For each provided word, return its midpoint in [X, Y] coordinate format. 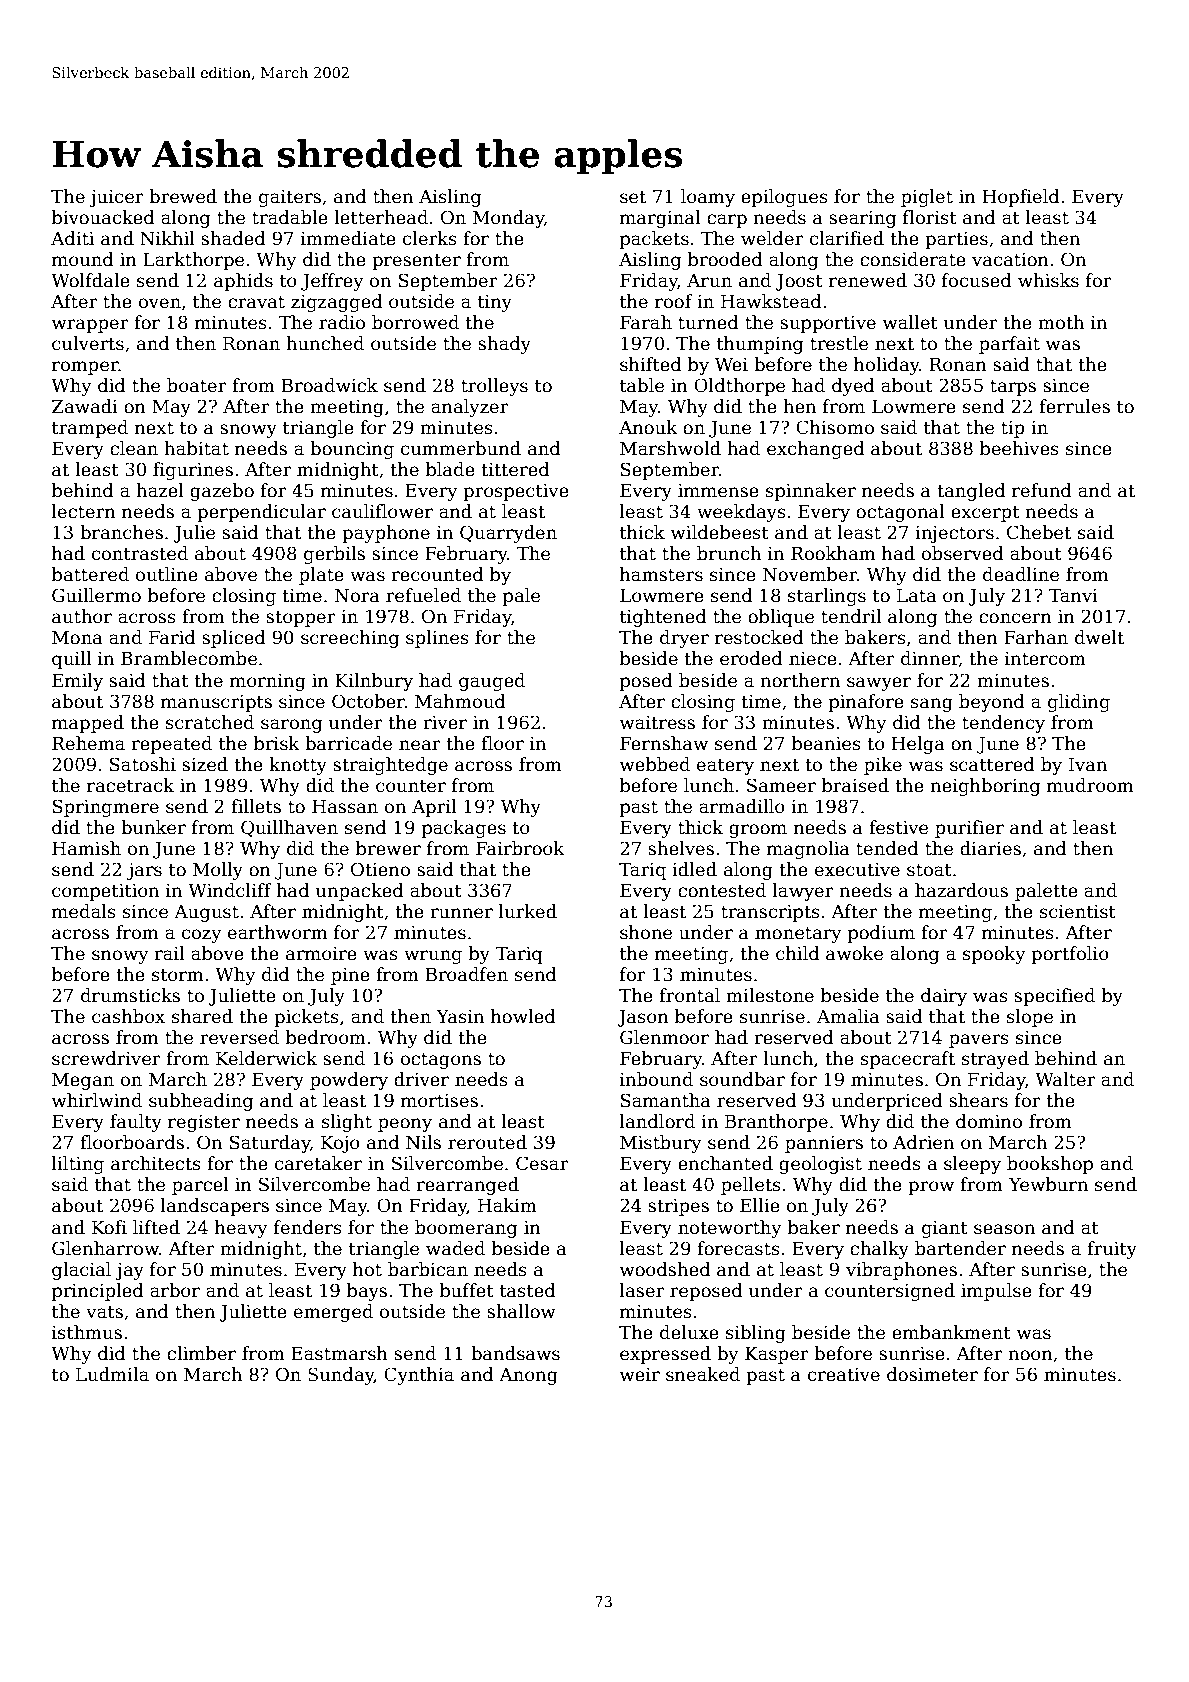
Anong [528, 1376]
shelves [681, 848]
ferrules [1074, 406]
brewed [183, 196]
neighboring [985, 787]
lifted [156, 1227]
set [633, 197]
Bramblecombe [189, 658]
